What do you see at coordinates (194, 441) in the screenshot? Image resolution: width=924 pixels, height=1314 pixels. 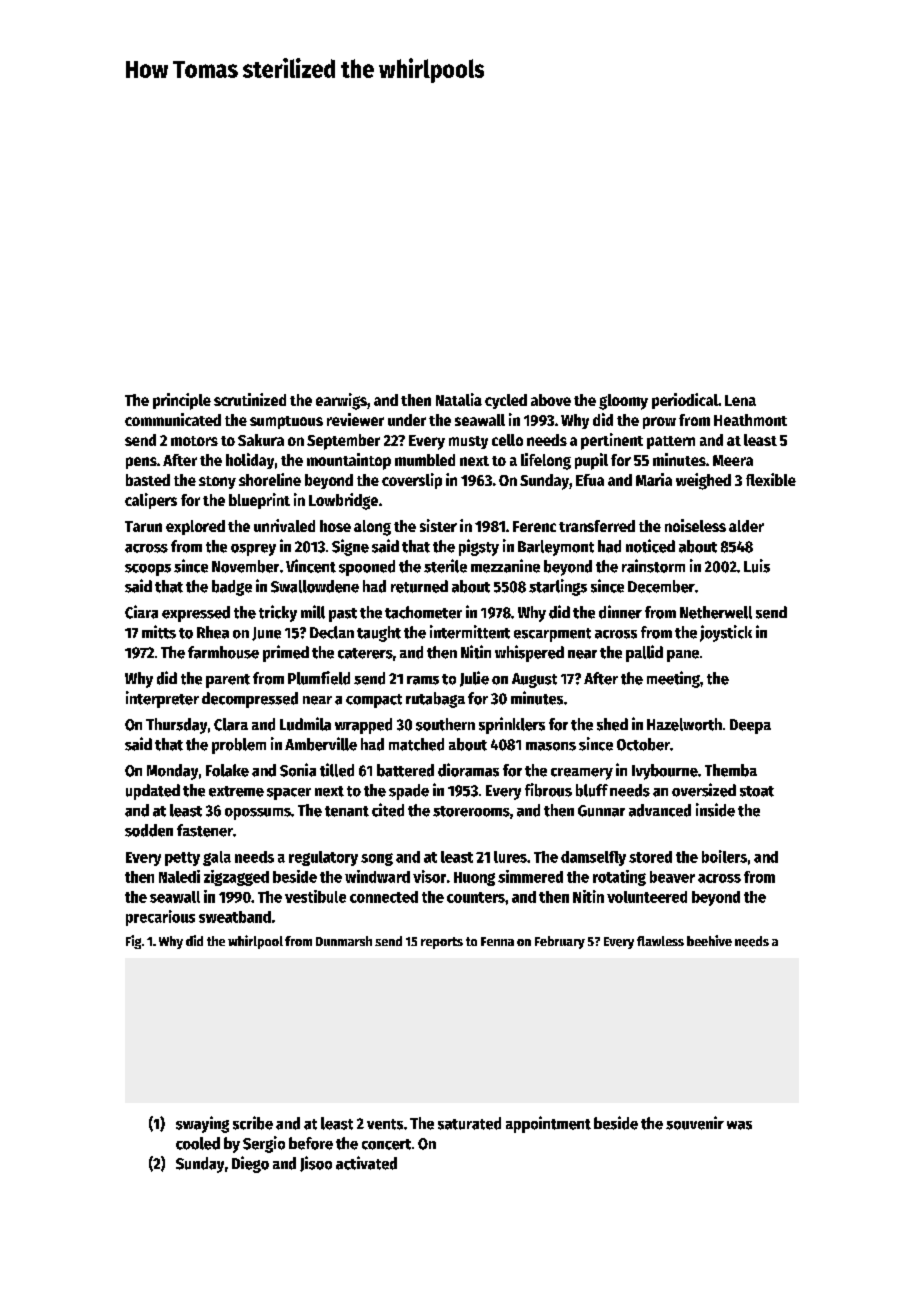 I see `motors` at bounding box center [194, 441].
